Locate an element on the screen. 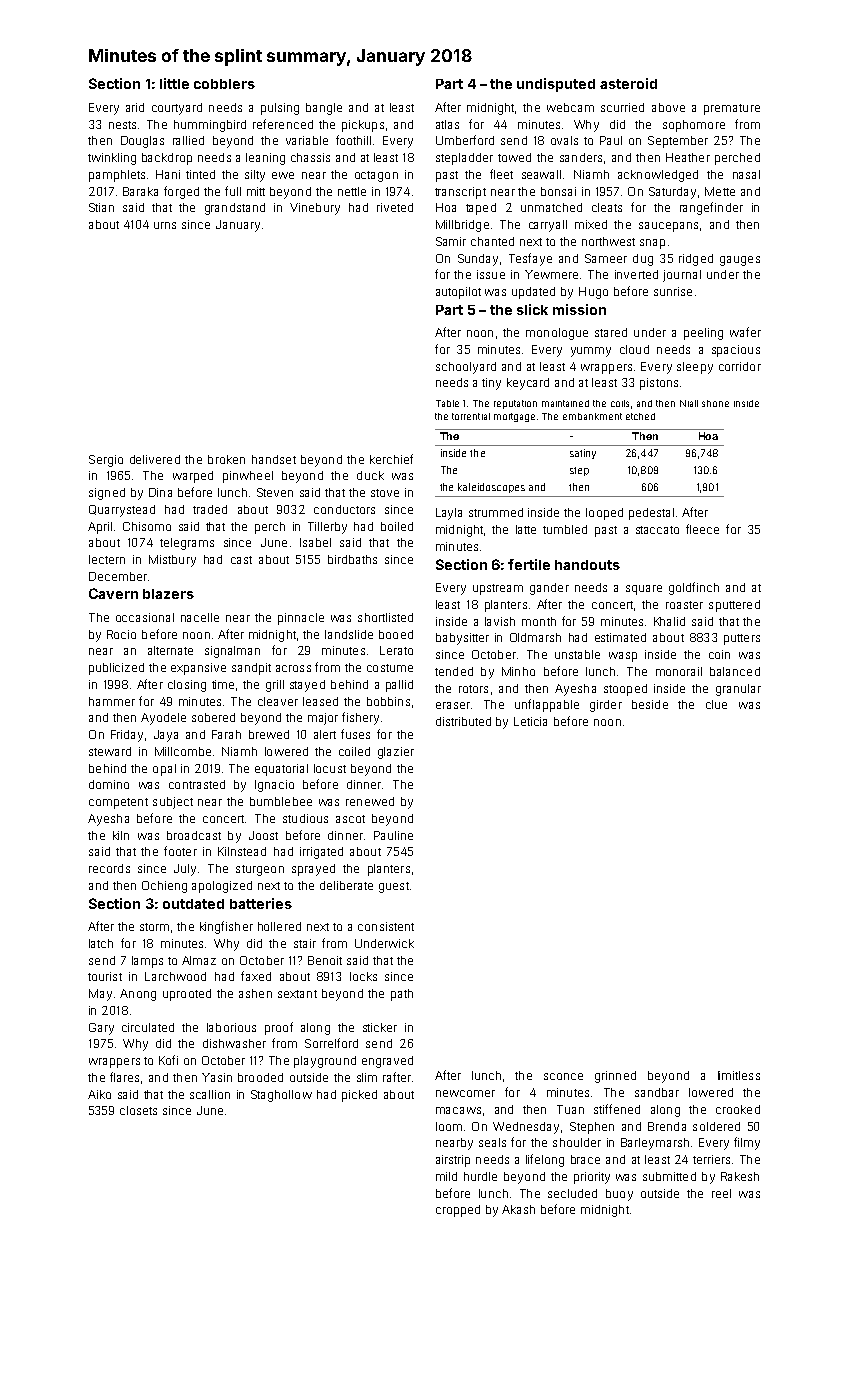 This screenshot has height=1400, width=849. urns is located at coordinates (165, 225).
